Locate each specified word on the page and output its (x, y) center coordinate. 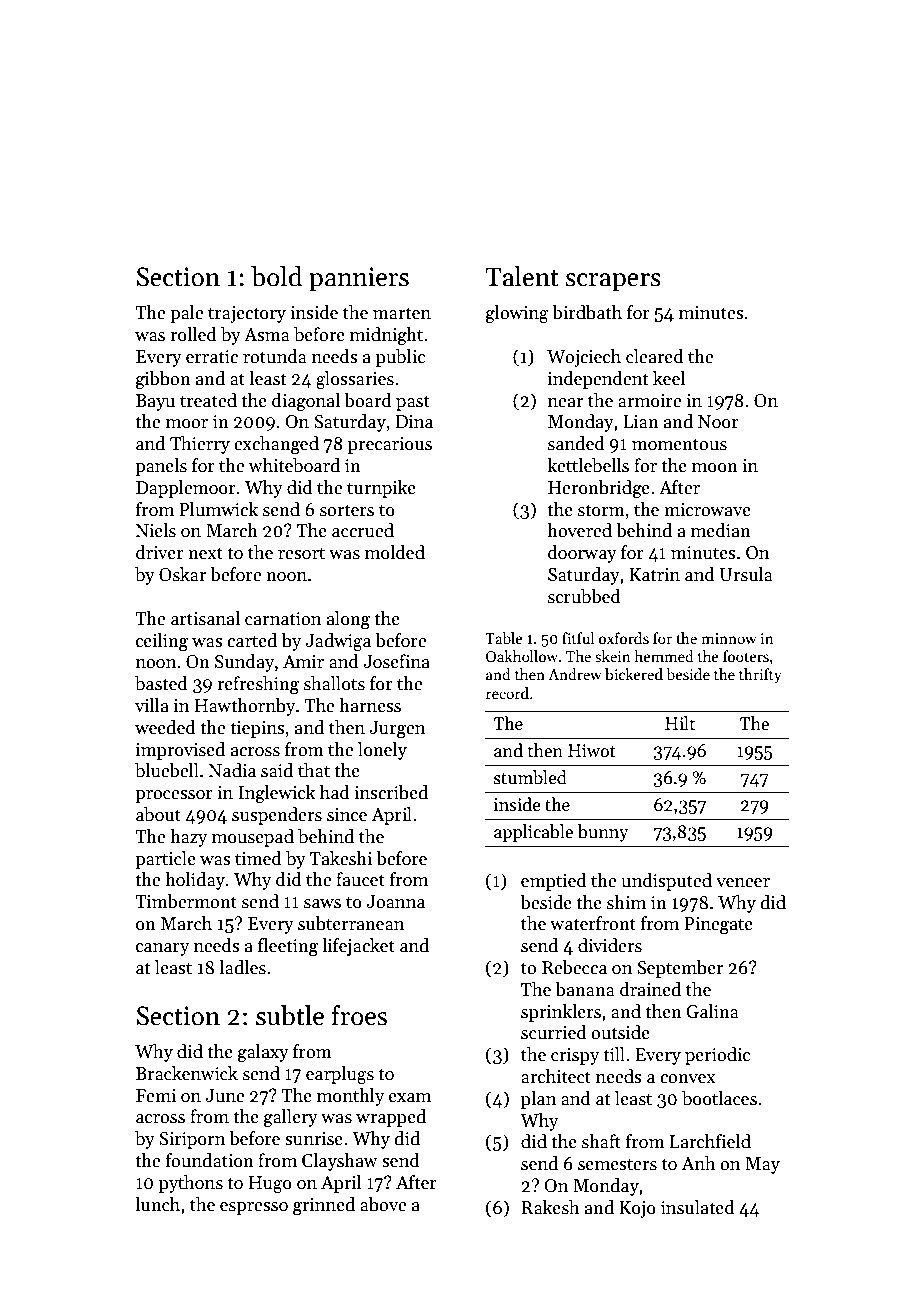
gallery (291, 1118)
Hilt (680, 723)
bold (276, 276)
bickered (634, 674)
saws (322, 904)
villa (152, 705)
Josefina (396, 661)
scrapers (613, 282)
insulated (698, 1207)
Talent (522, 276)
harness (370, 705)
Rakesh (550, 1207)
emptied (554, 882)
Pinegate (718, 926)
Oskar (182, 574)
